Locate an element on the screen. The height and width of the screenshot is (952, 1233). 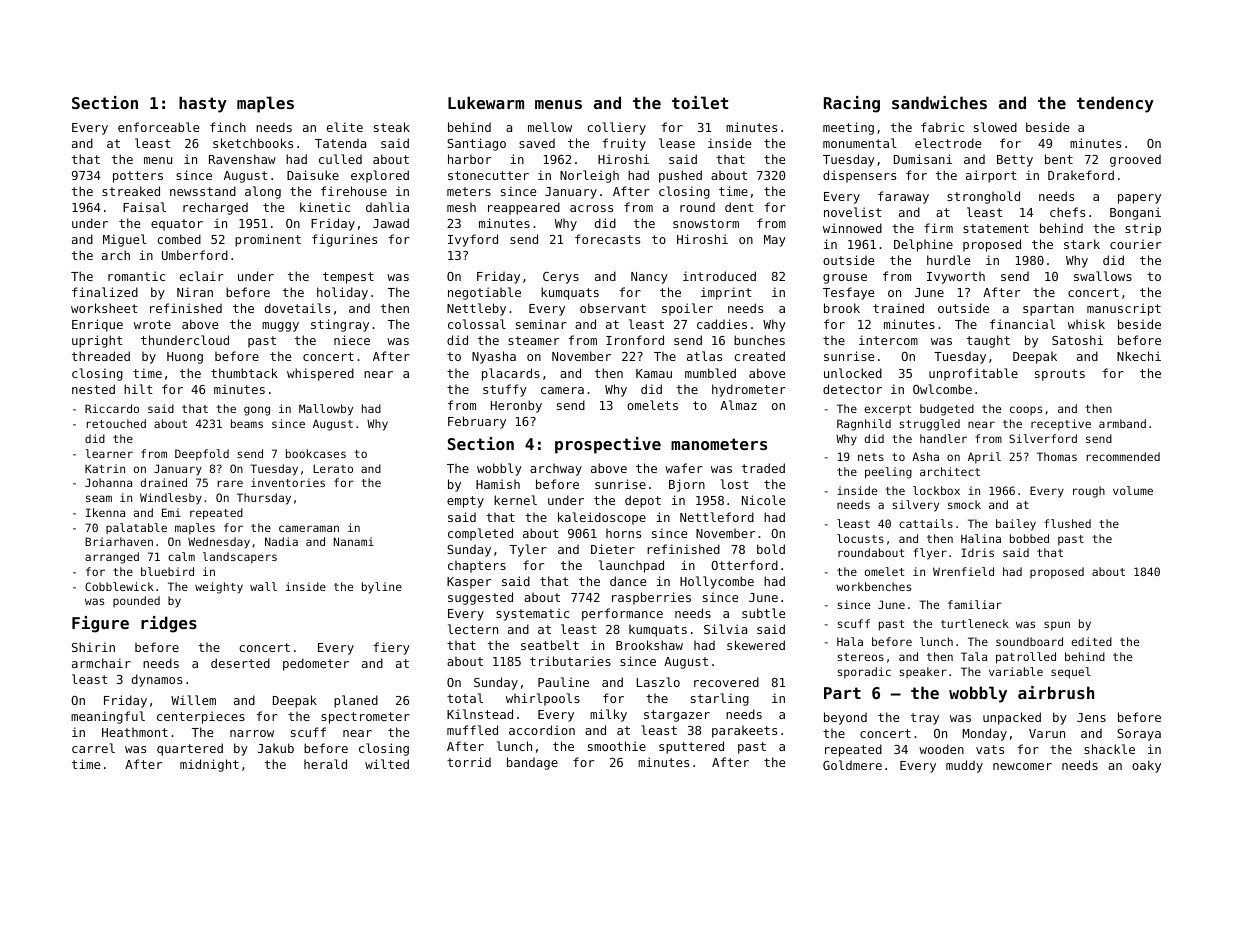
mesh is located at coordinates (461, 207).
